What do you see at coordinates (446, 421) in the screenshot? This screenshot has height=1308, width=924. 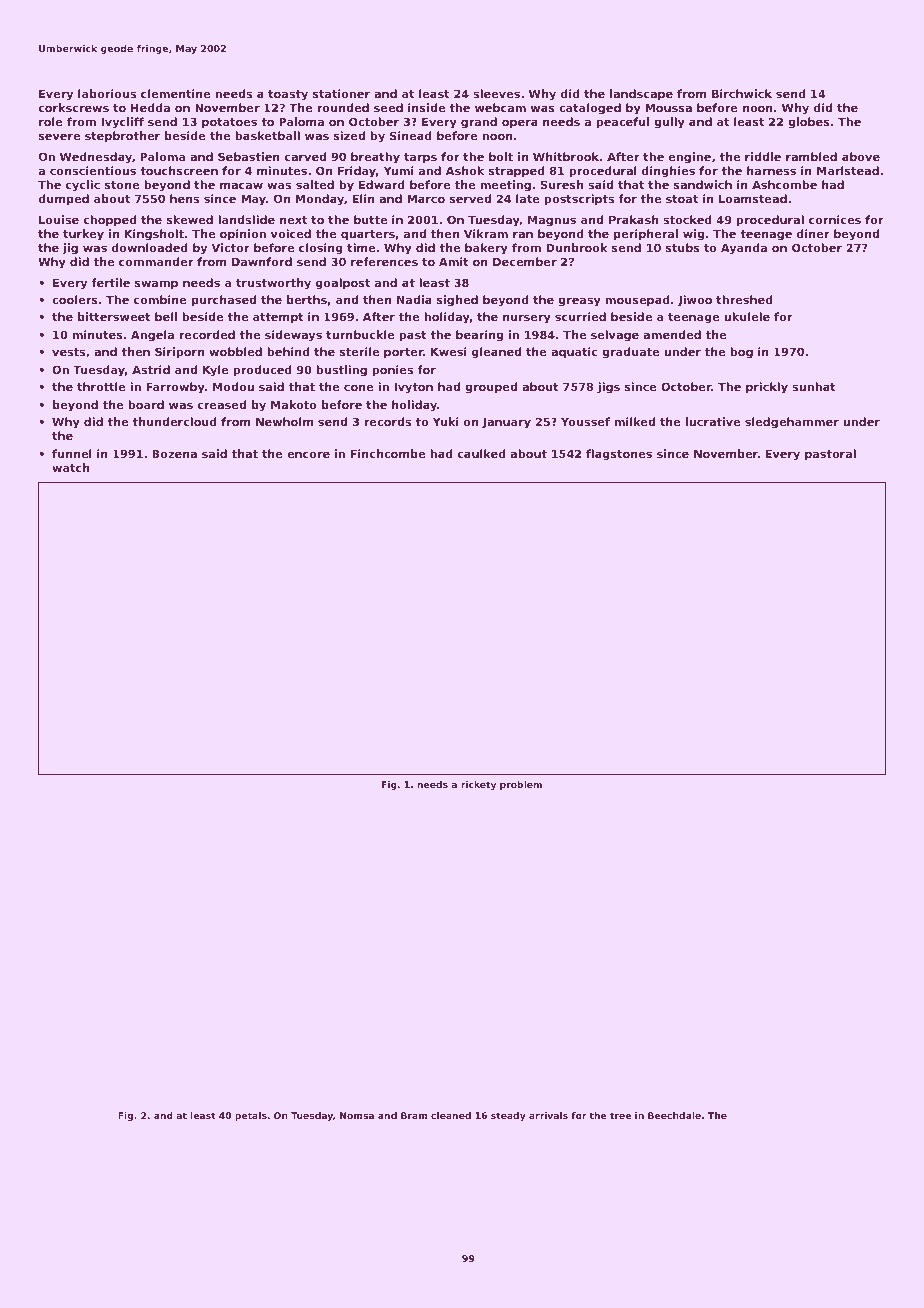 I see `Yuki` at bounding box center [446, 421].
